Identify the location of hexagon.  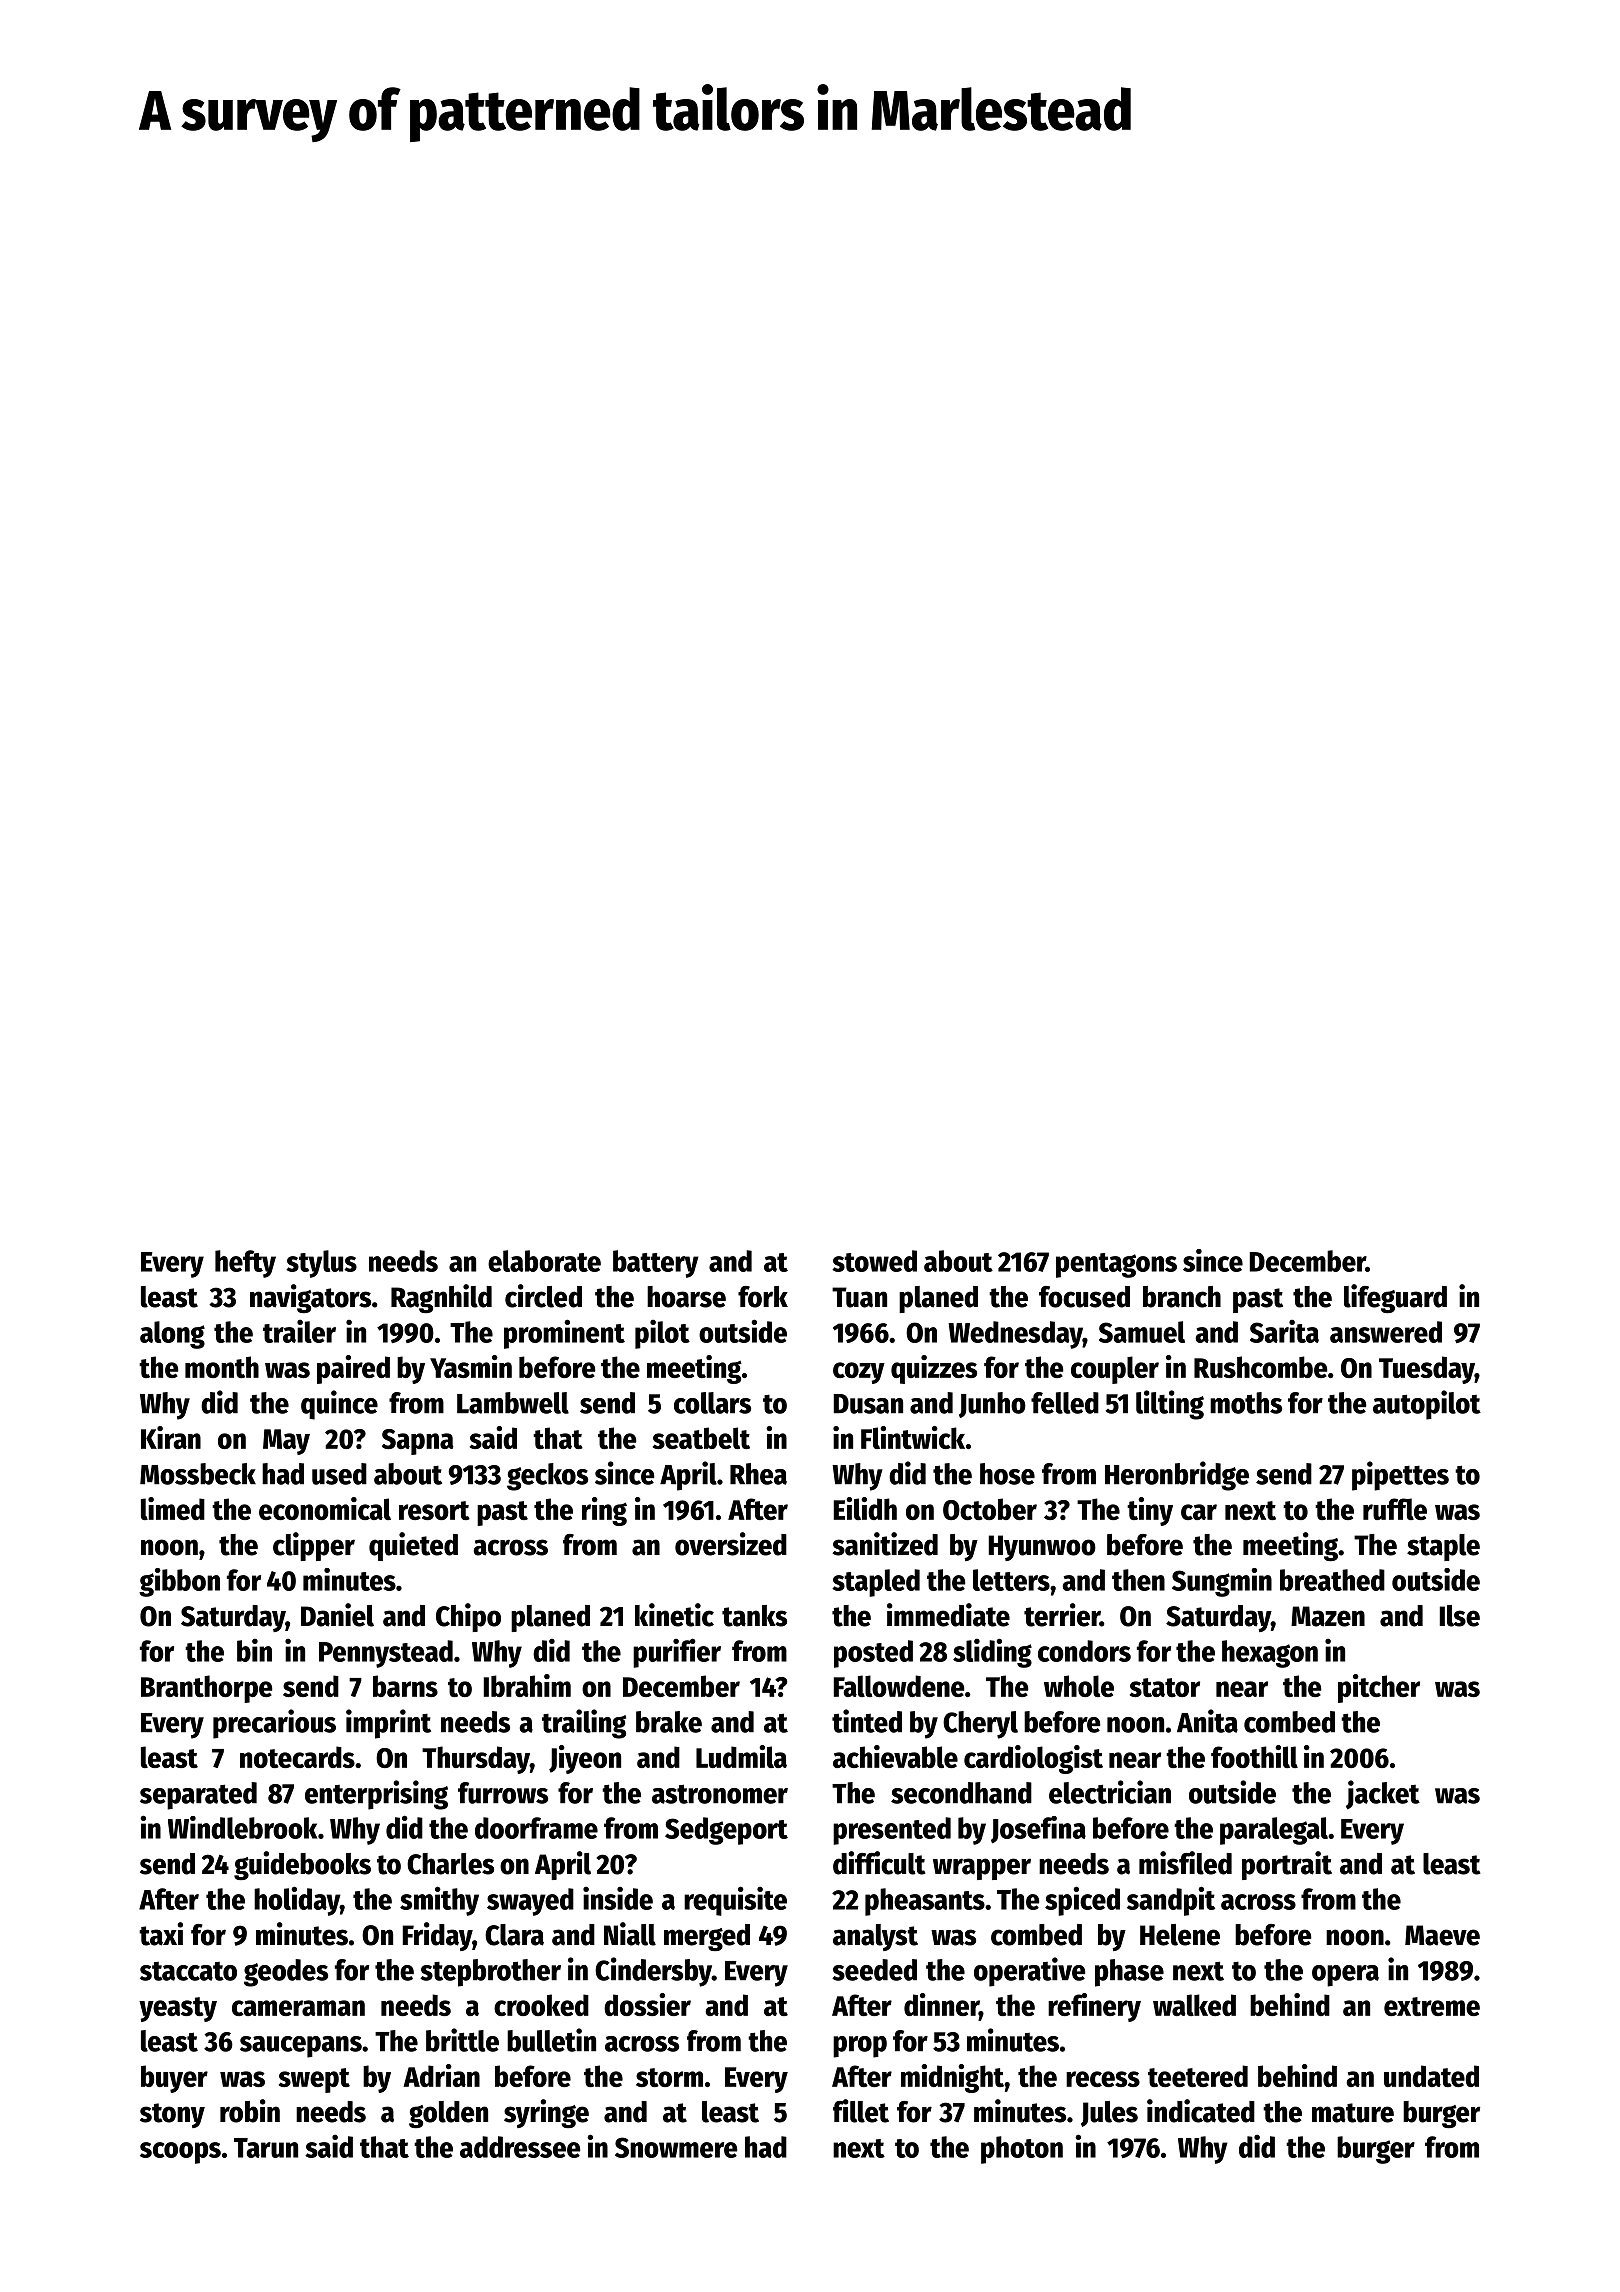
(1270, 1654).
